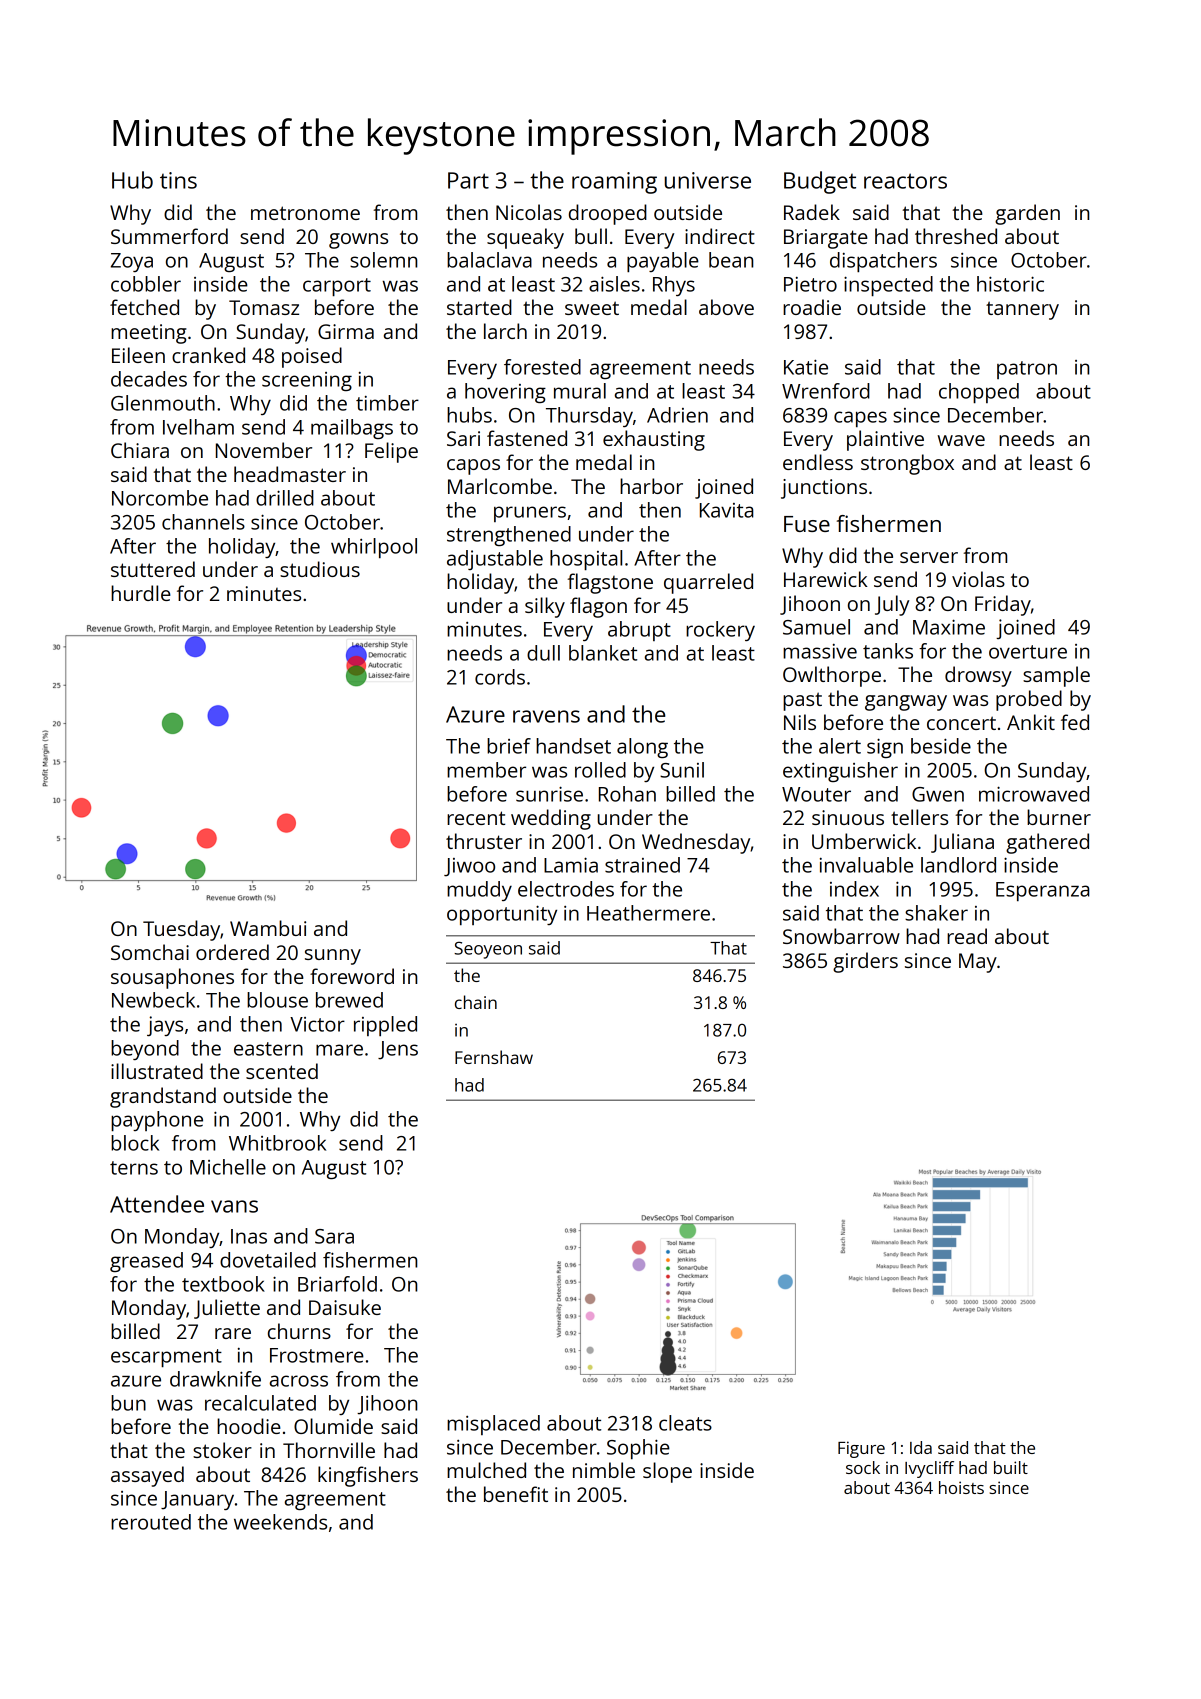  Describe the element at coordinates (500, 486) in the page. I see `Marlcombe` at that location.
